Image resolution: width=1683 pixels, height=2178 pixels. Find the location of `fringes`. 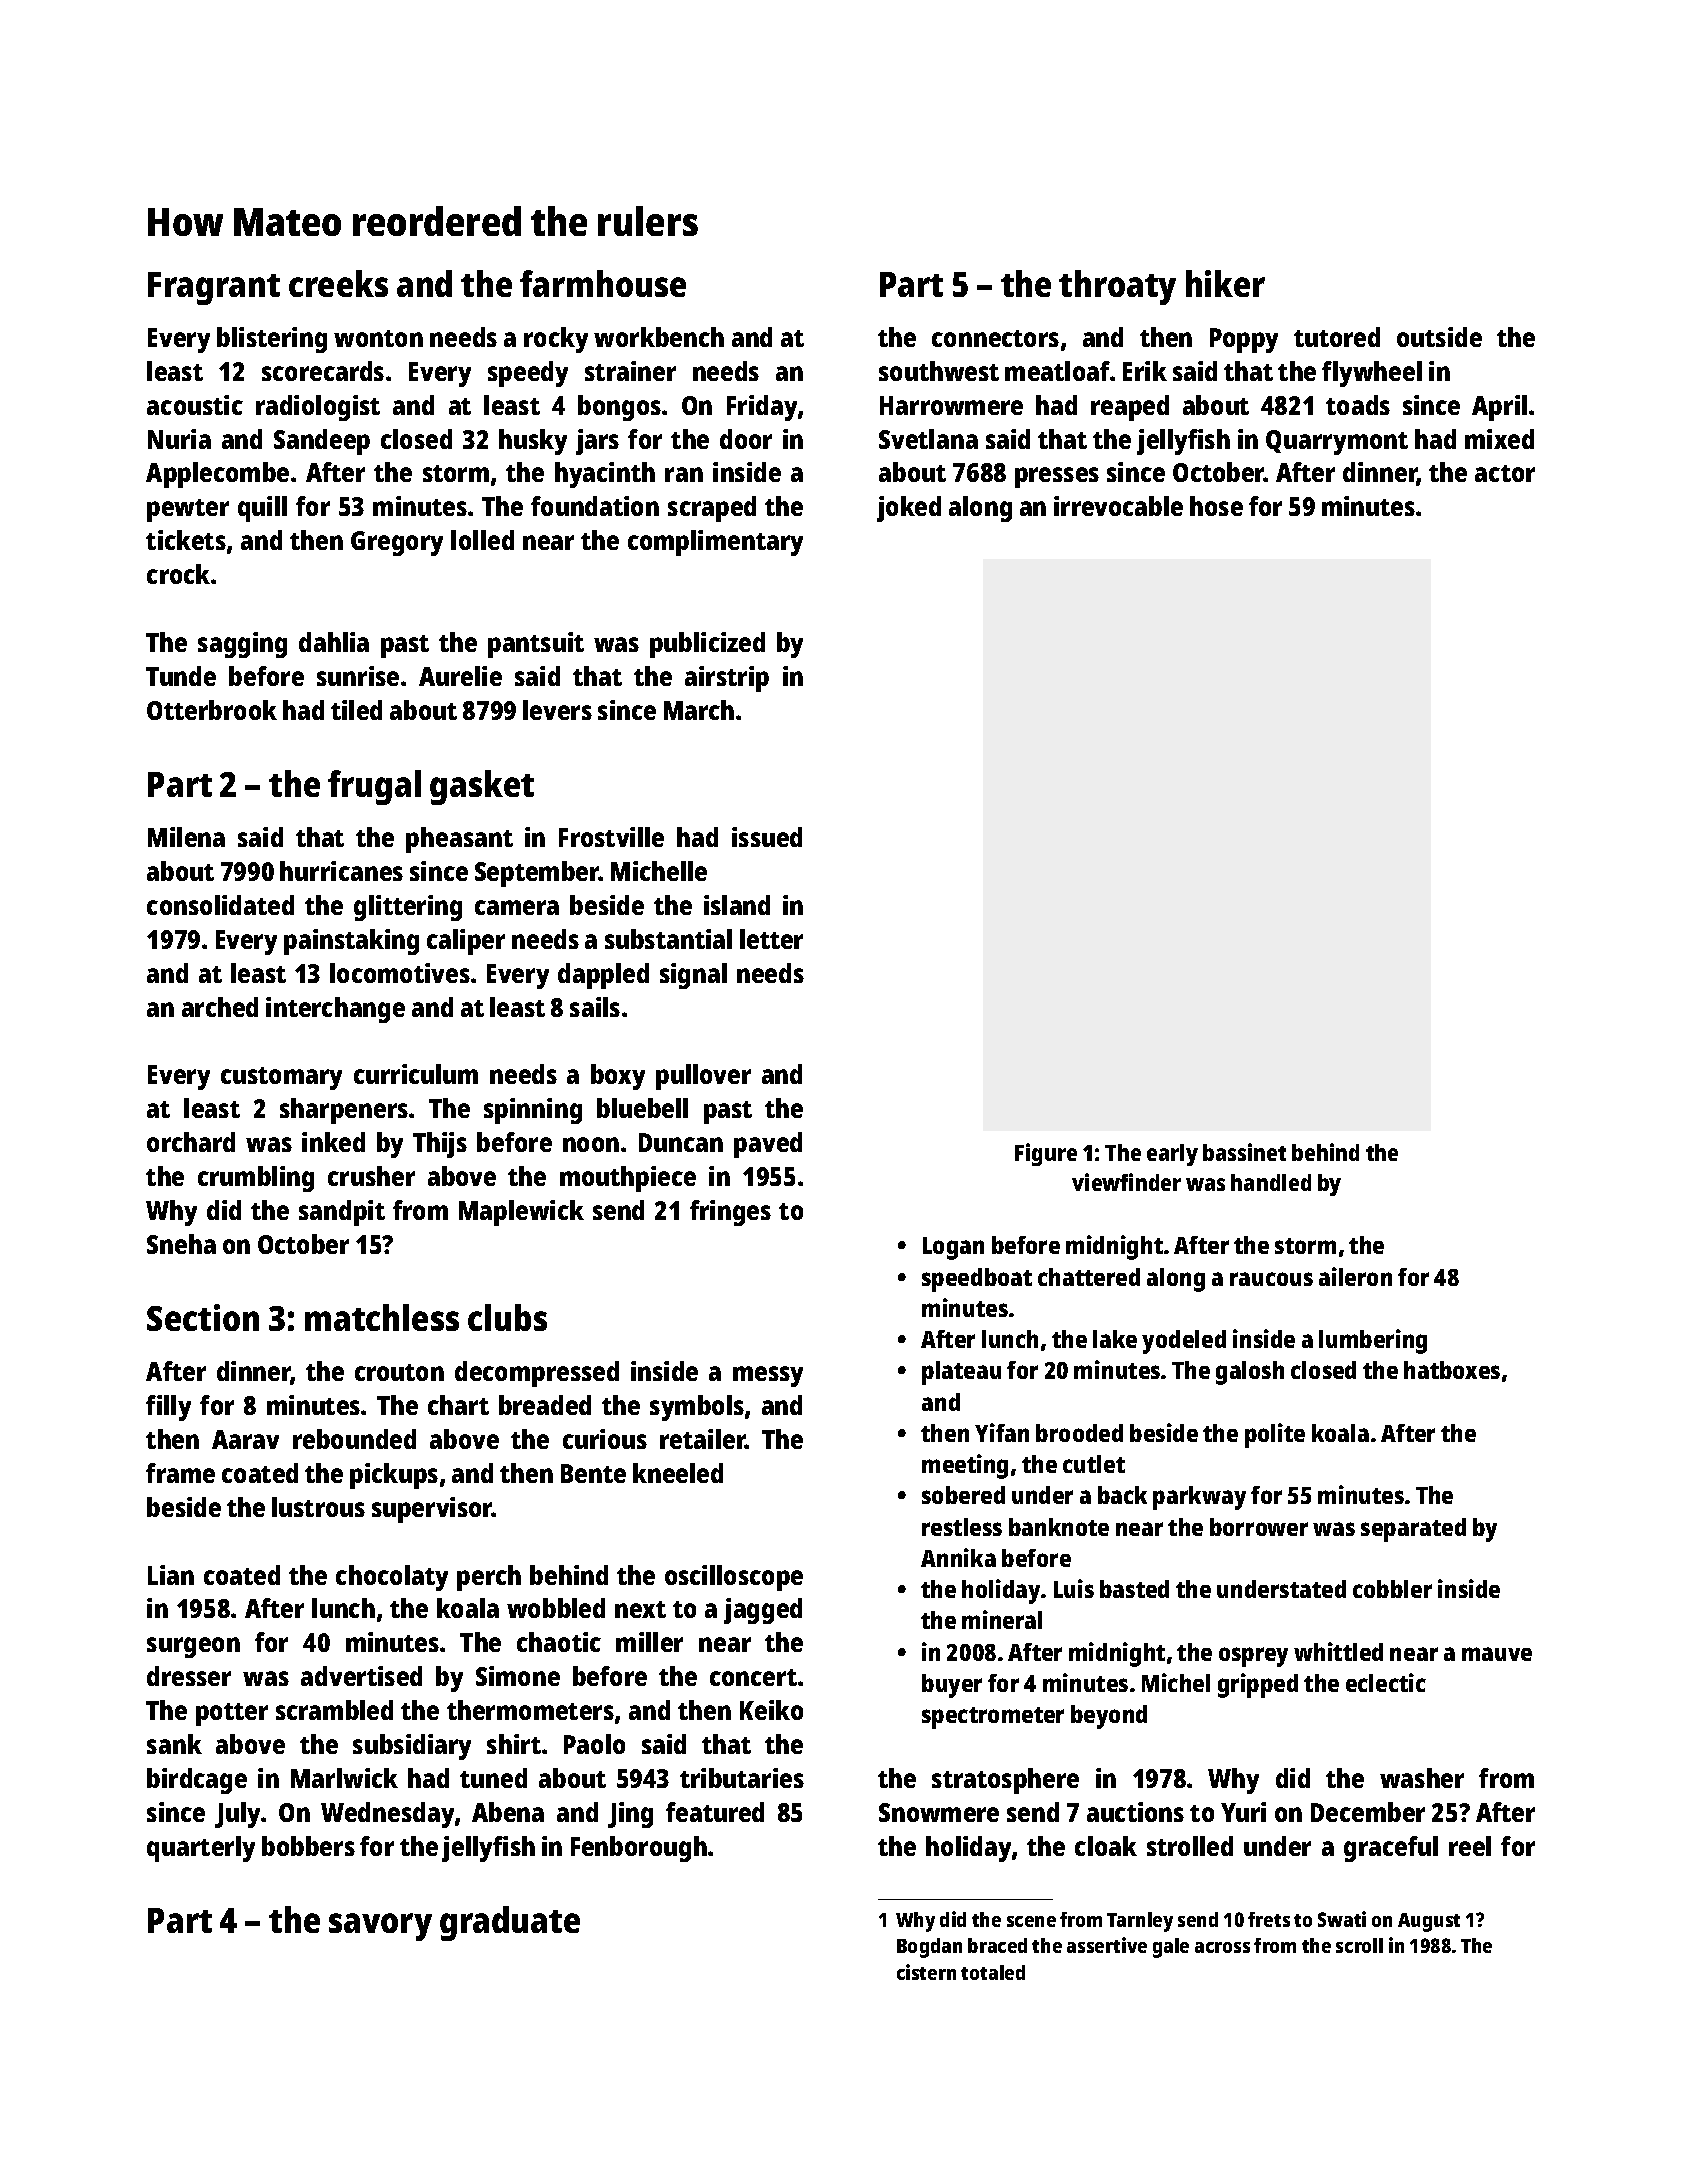

fringes is located at coordinates (730, 1213).
